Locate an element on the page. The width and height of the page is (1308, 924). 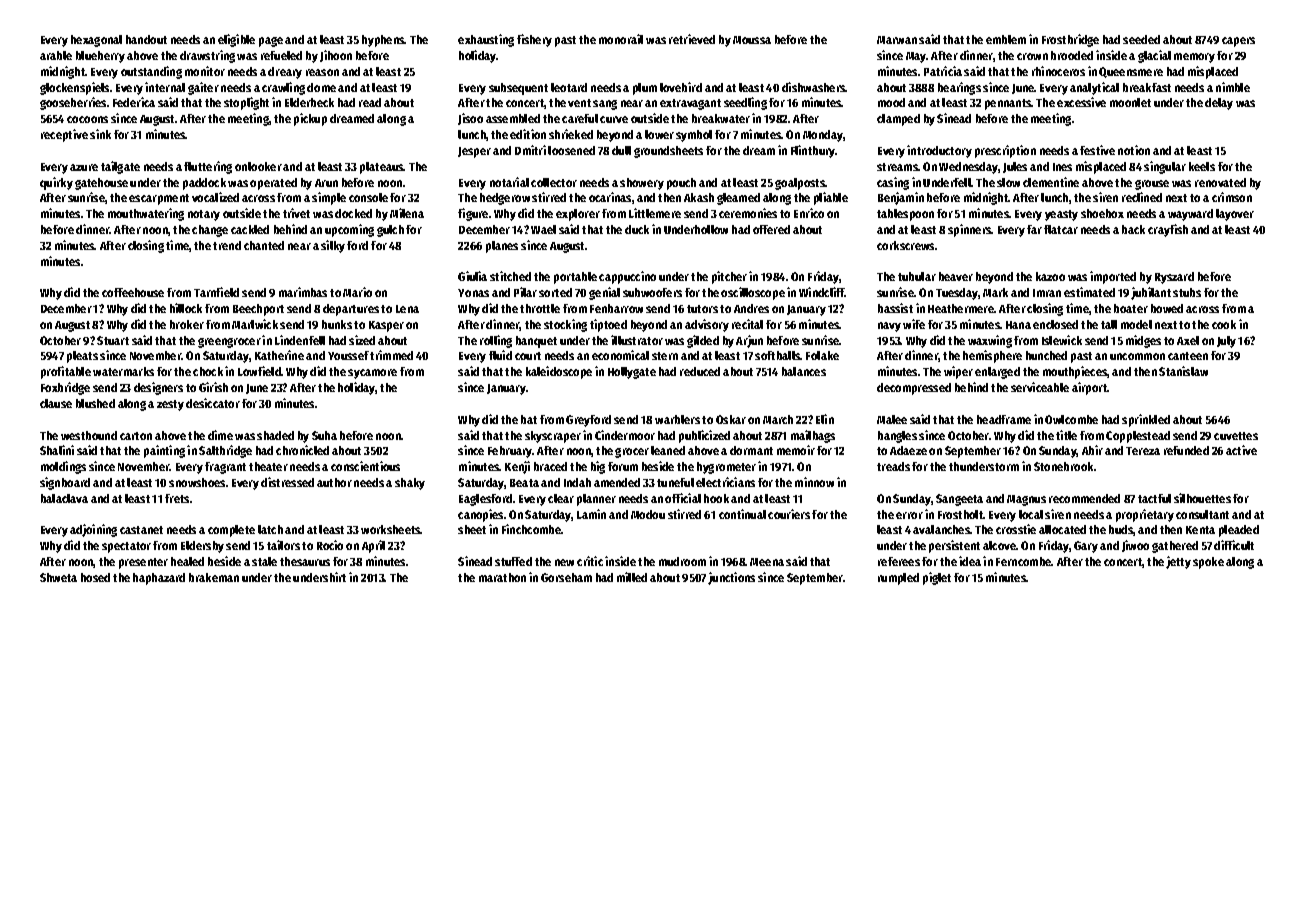
airport is located at coordinates (1090, 388).
